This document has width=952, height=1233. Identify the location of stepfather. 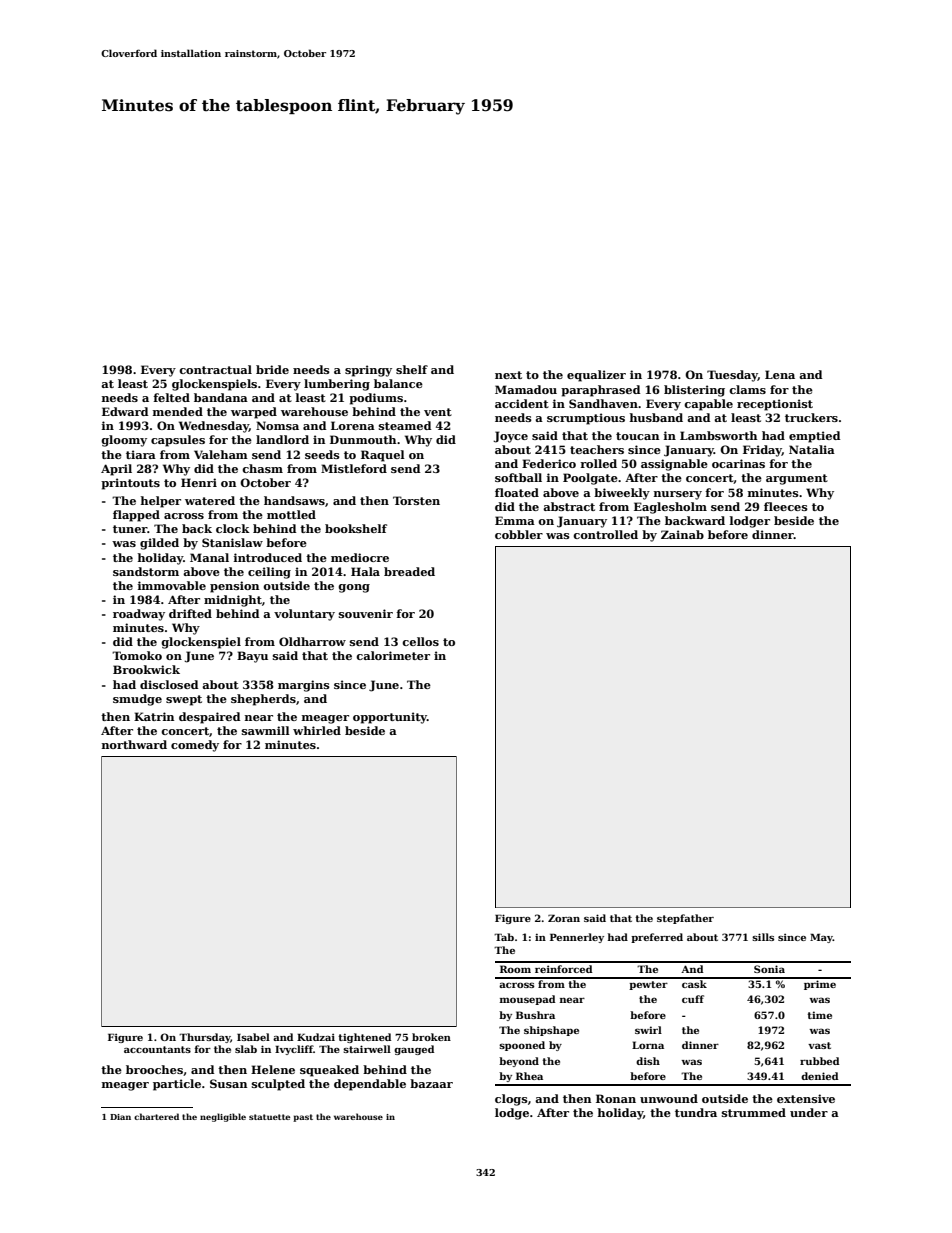
(685, 919).
